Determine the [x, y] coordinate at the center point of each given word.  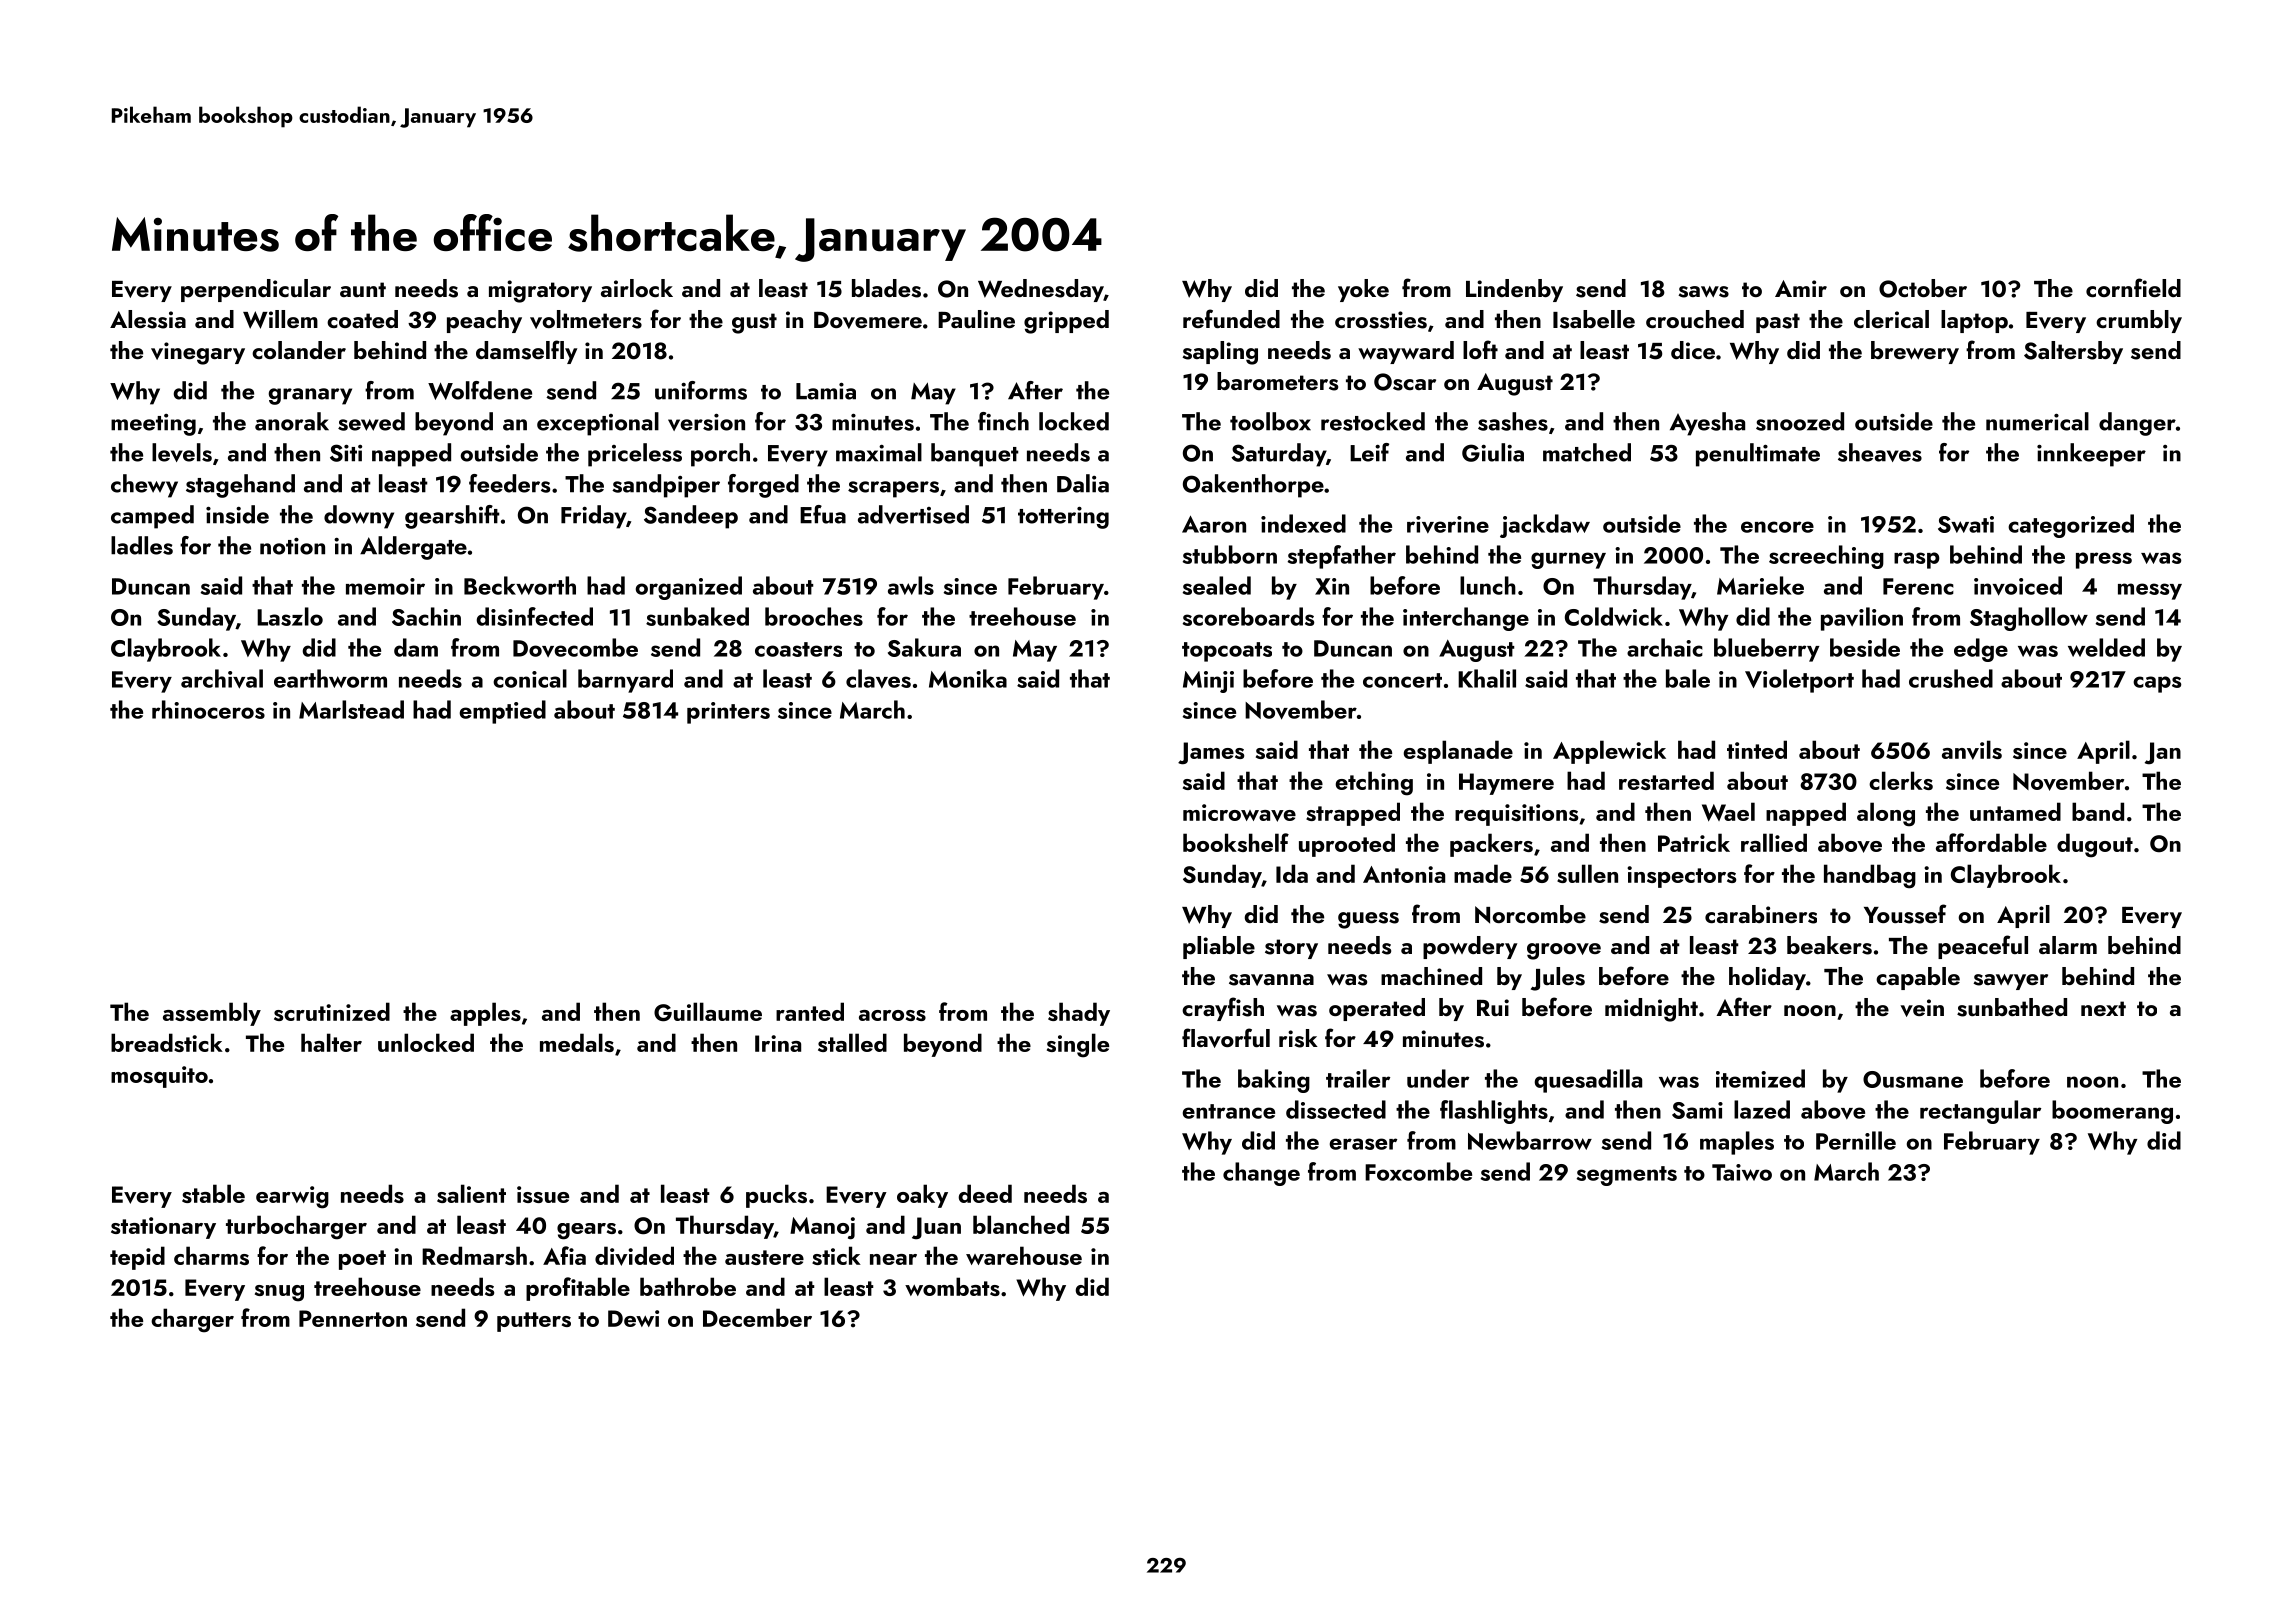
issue [543, 1194]
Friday [593, 517]
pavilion [1862, 619]
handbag [1870, 876]
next [2103, 1008]
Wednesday [1041, 290]
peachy [484, 321]
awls [911, 585]
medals [577, 1042]
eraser [1363, 1144]
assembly [212, 1014]
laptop [1974, 321]
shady [1079, 1014]
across [892, 1015]
